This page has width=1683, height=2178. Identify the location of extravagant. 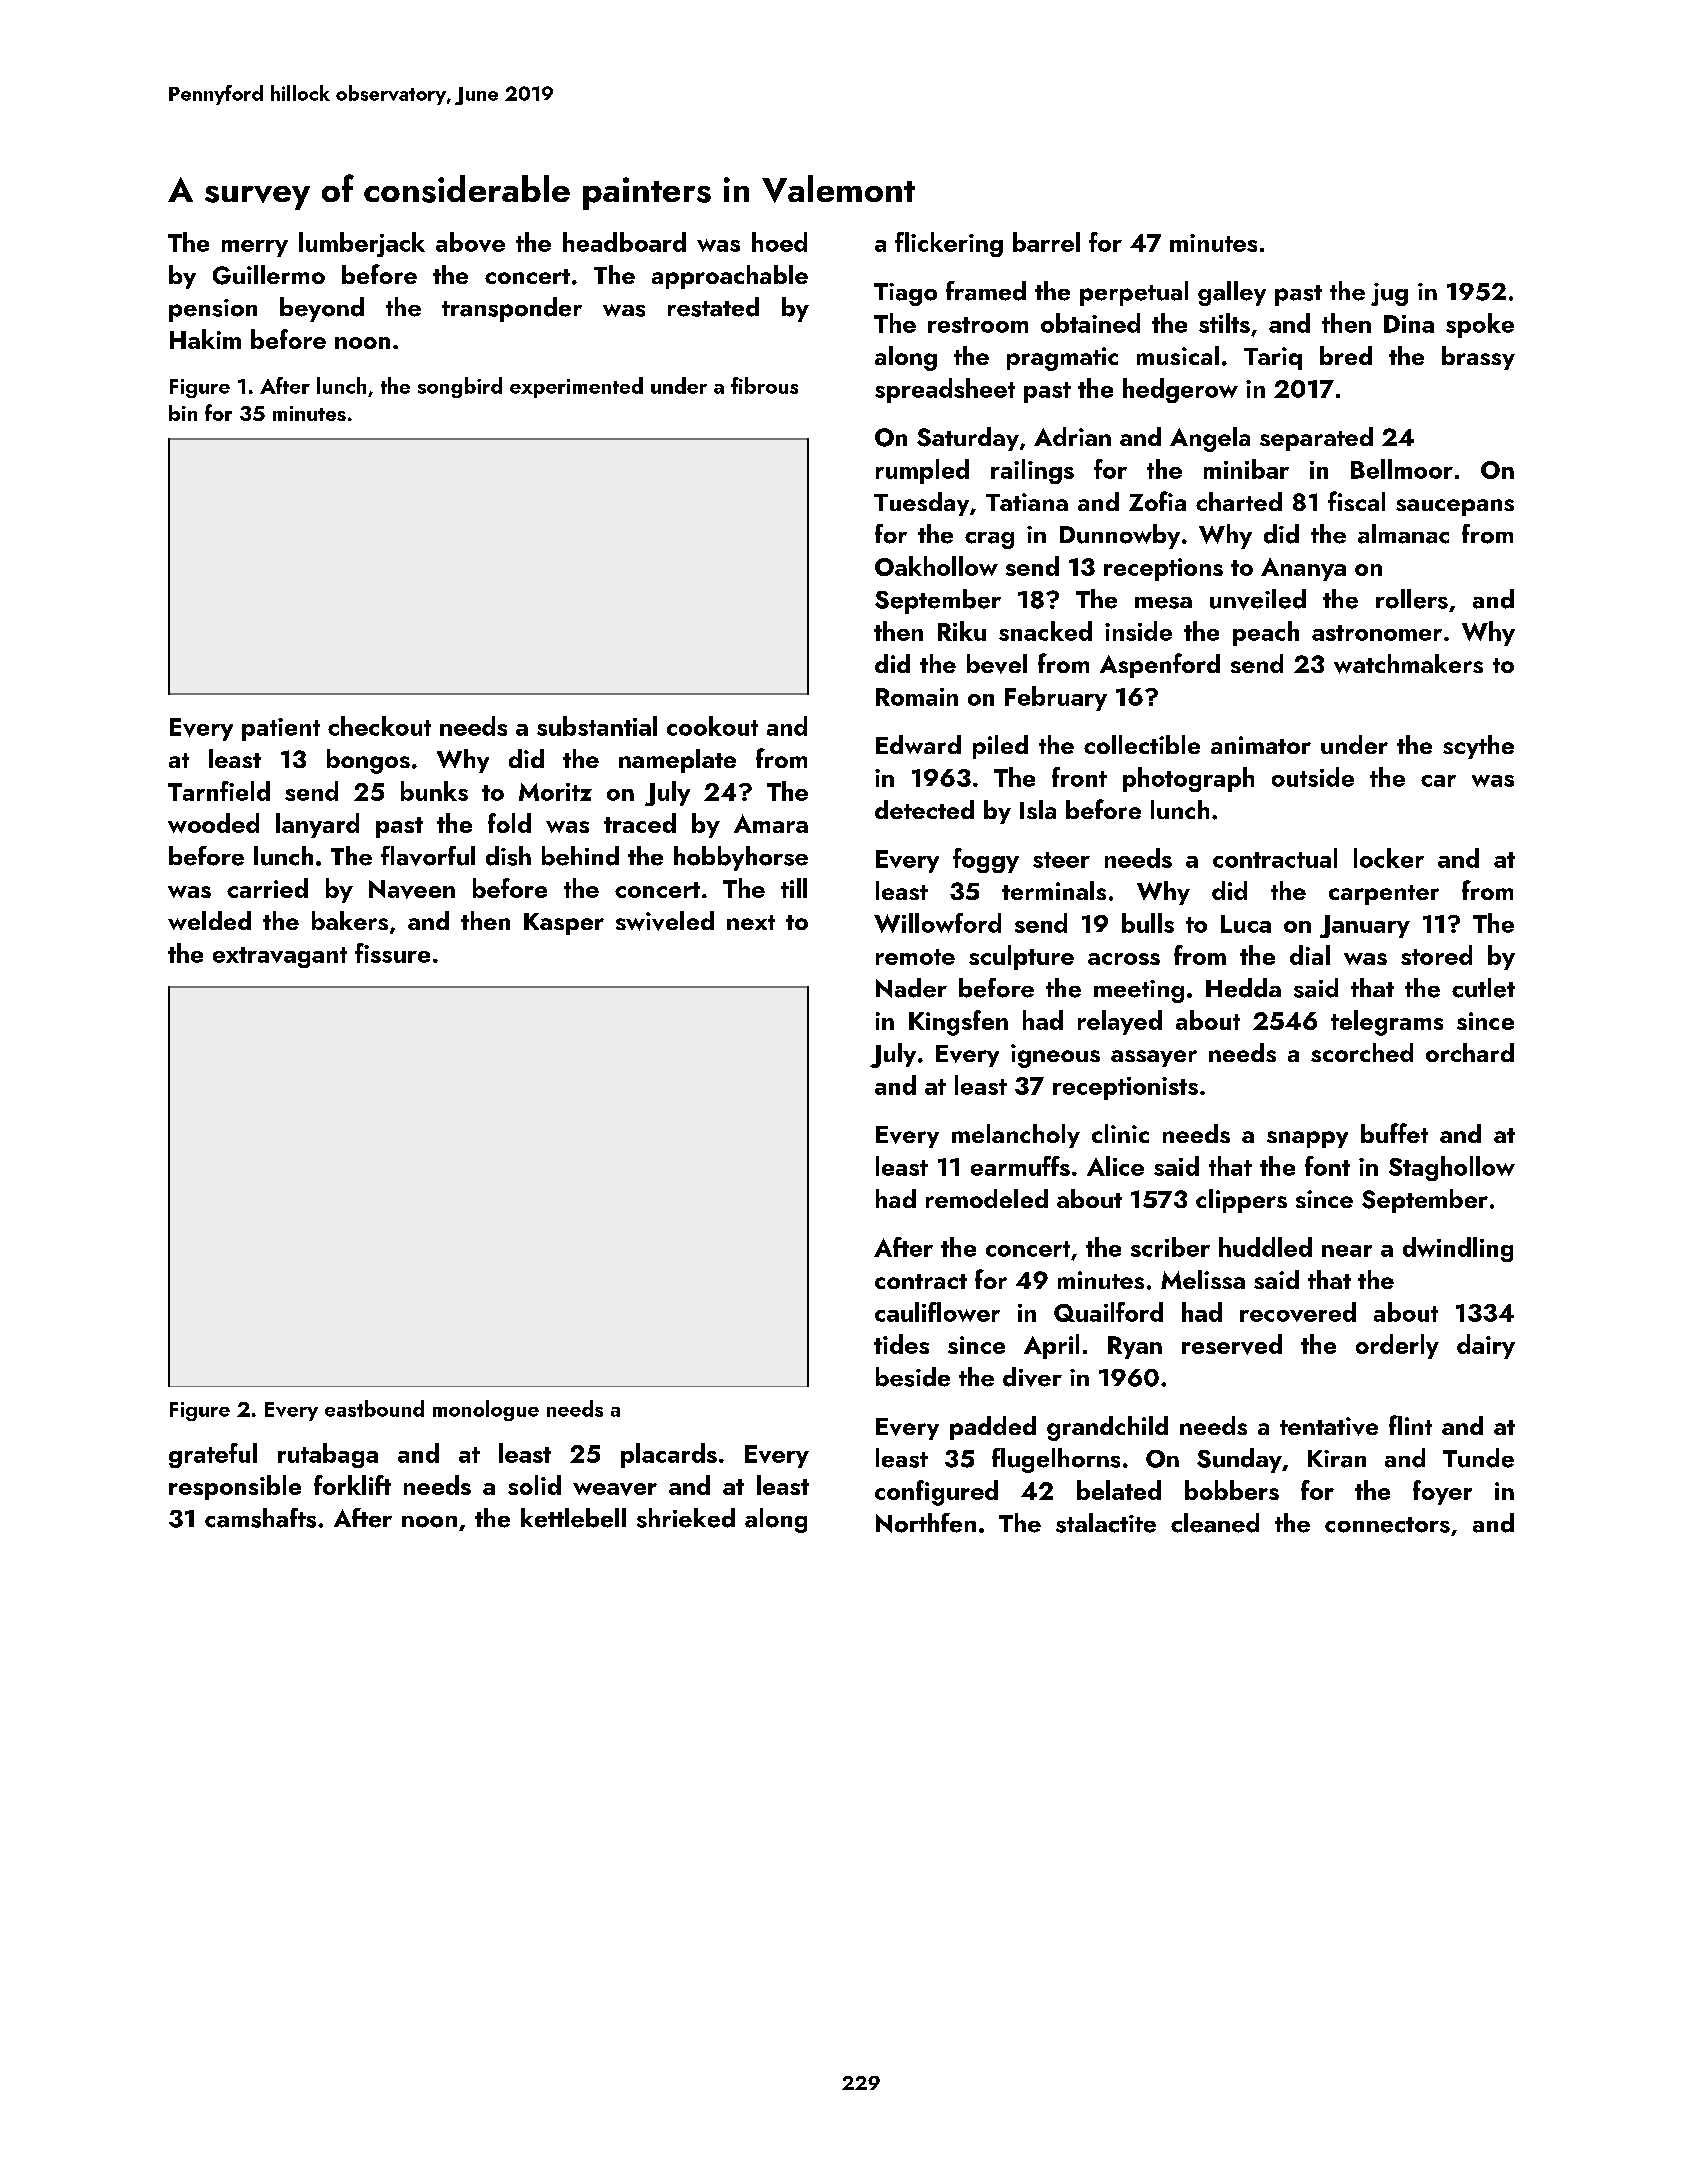
(280, 957).
